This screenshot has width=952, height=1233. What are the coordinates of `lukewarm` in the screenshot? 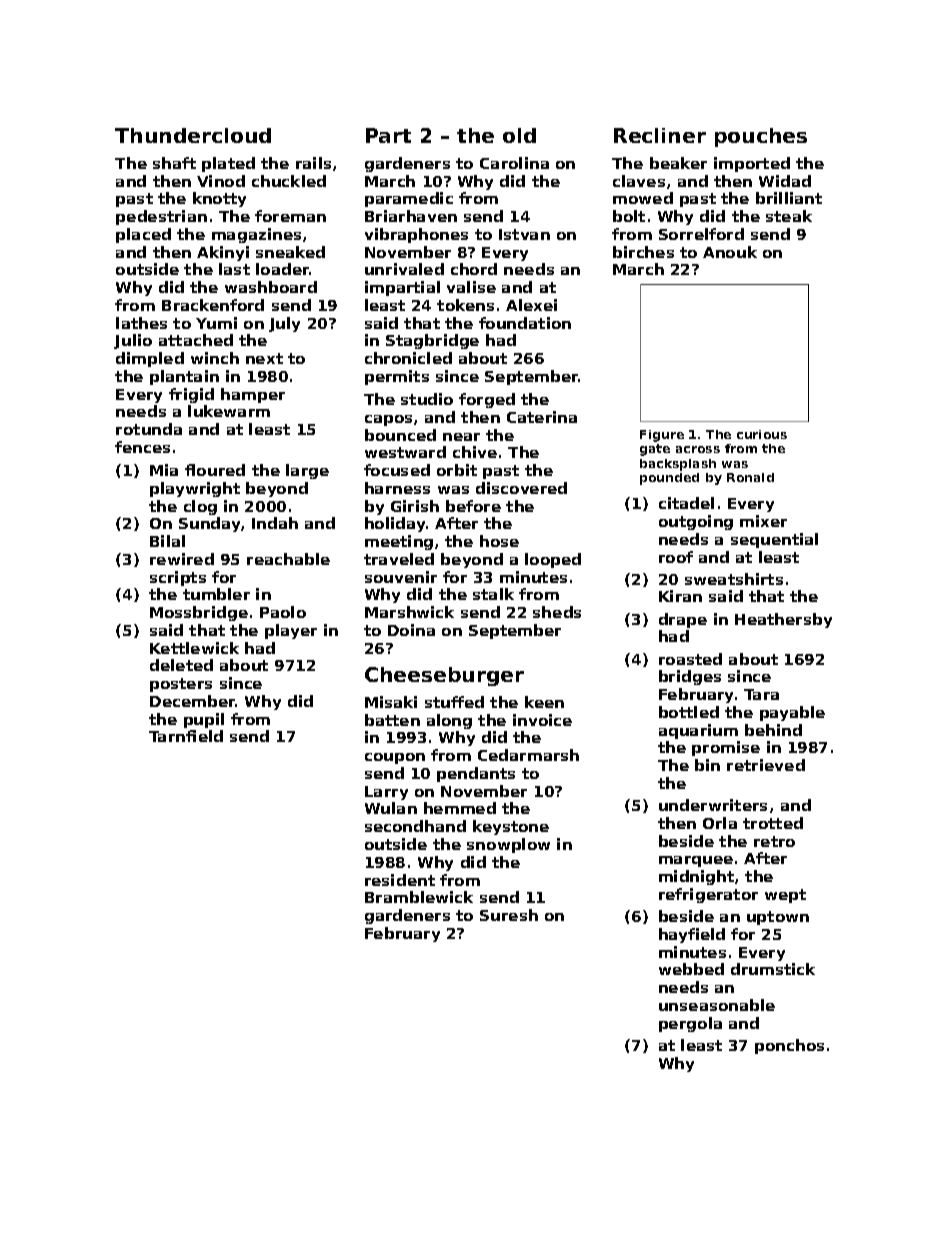 It's located at (229, 411).
